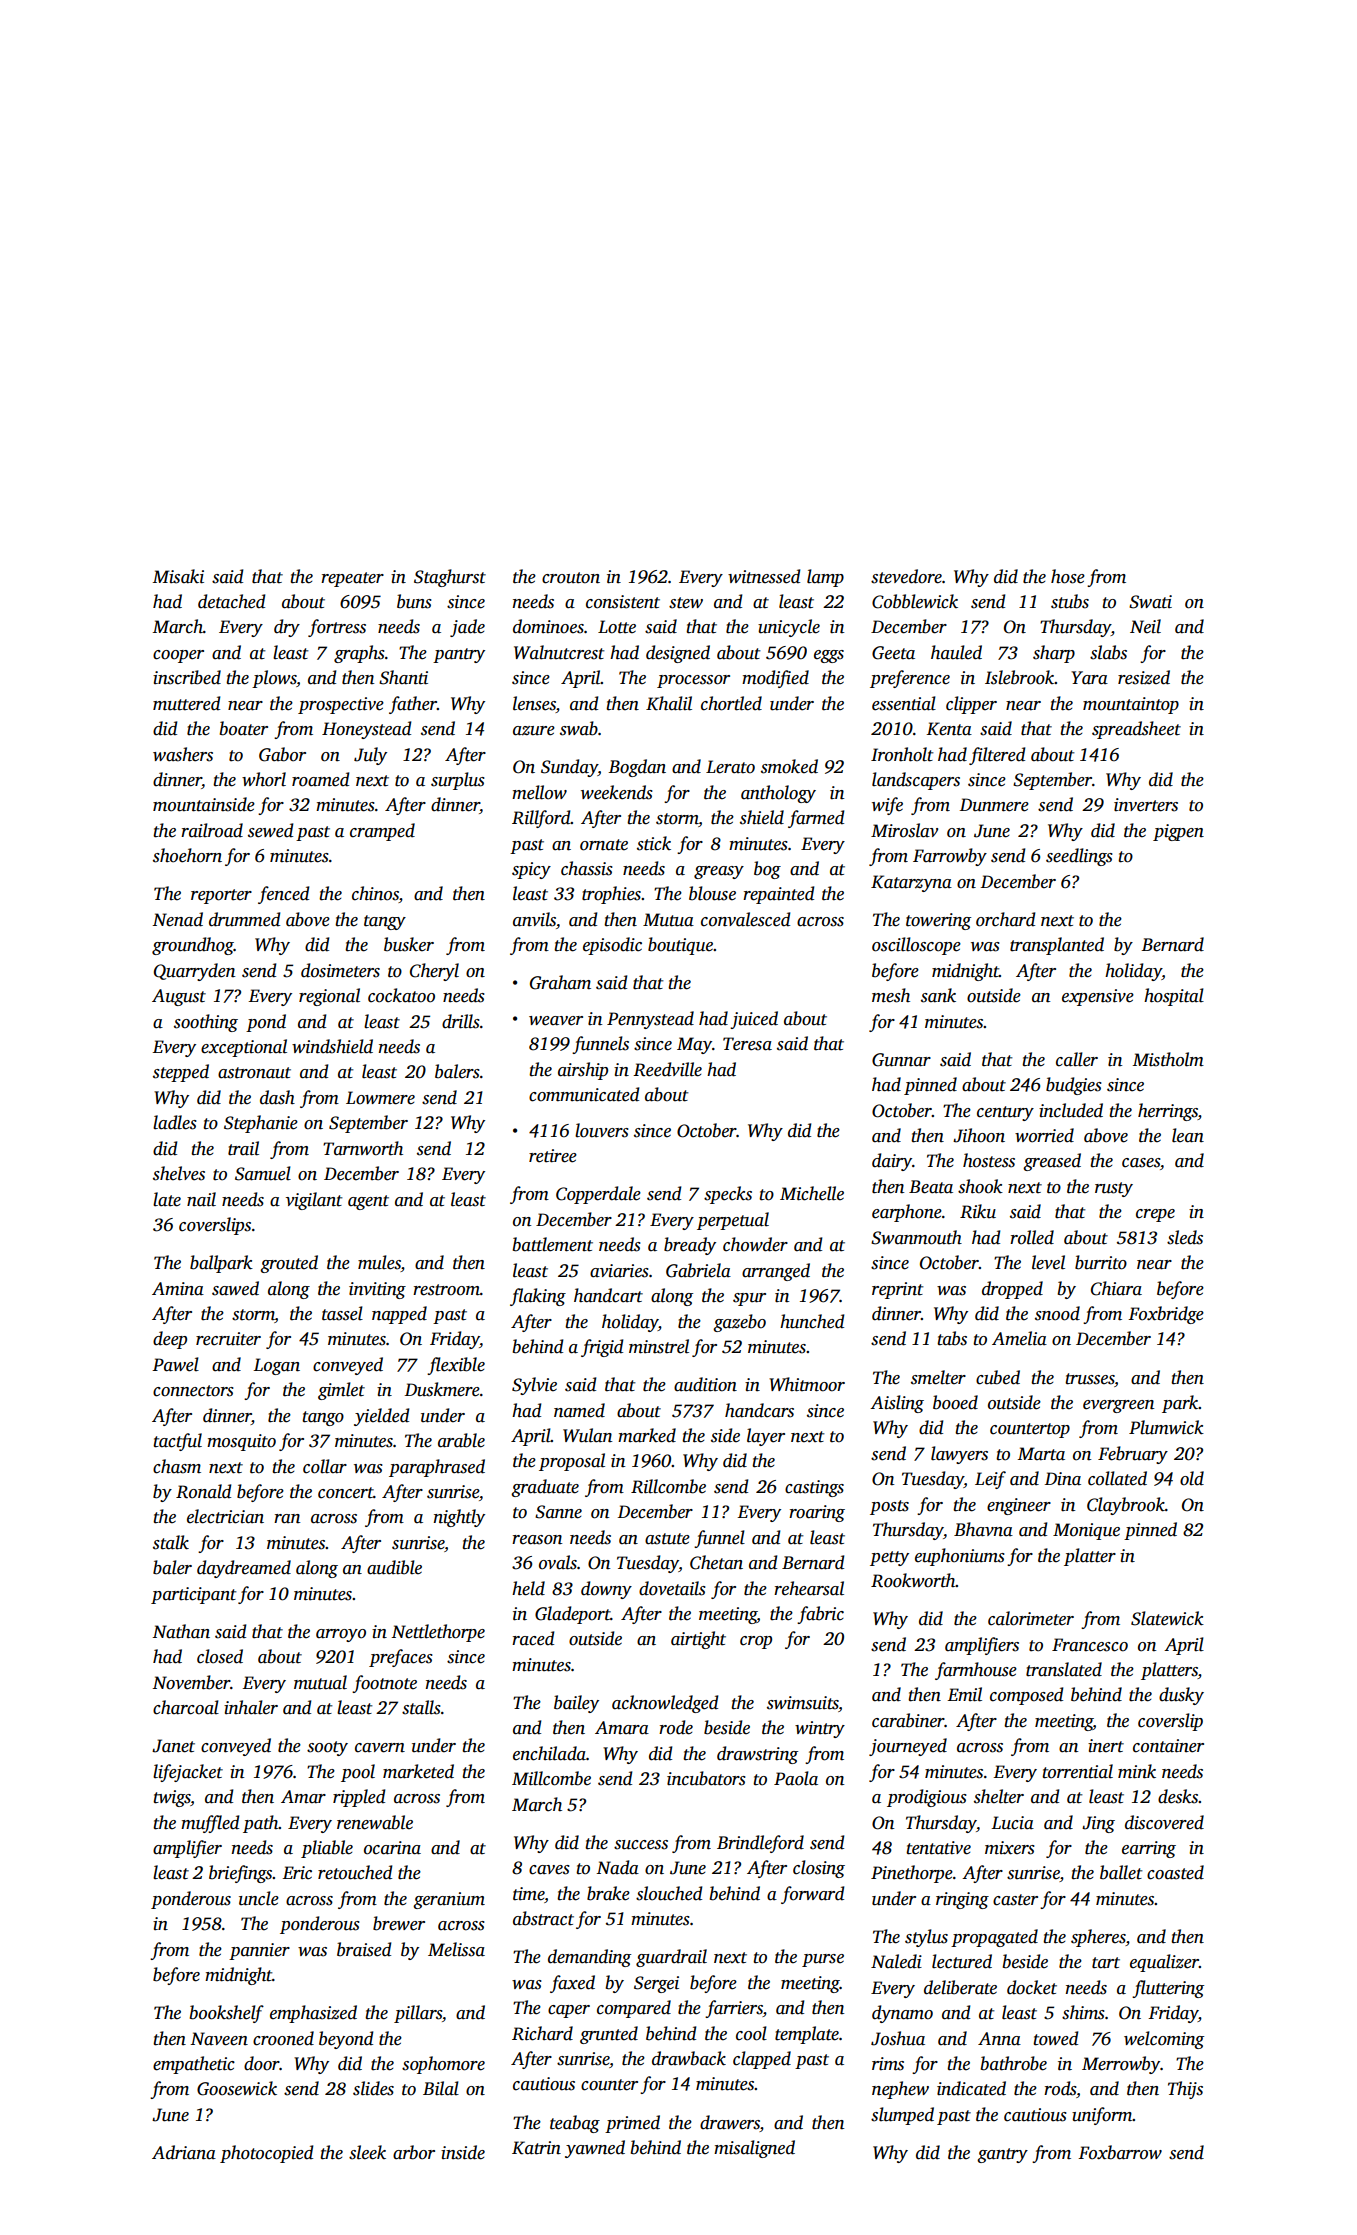 This screenshot has width=1357, height=2235. I want to click on composed, so click(1026, 1696).
